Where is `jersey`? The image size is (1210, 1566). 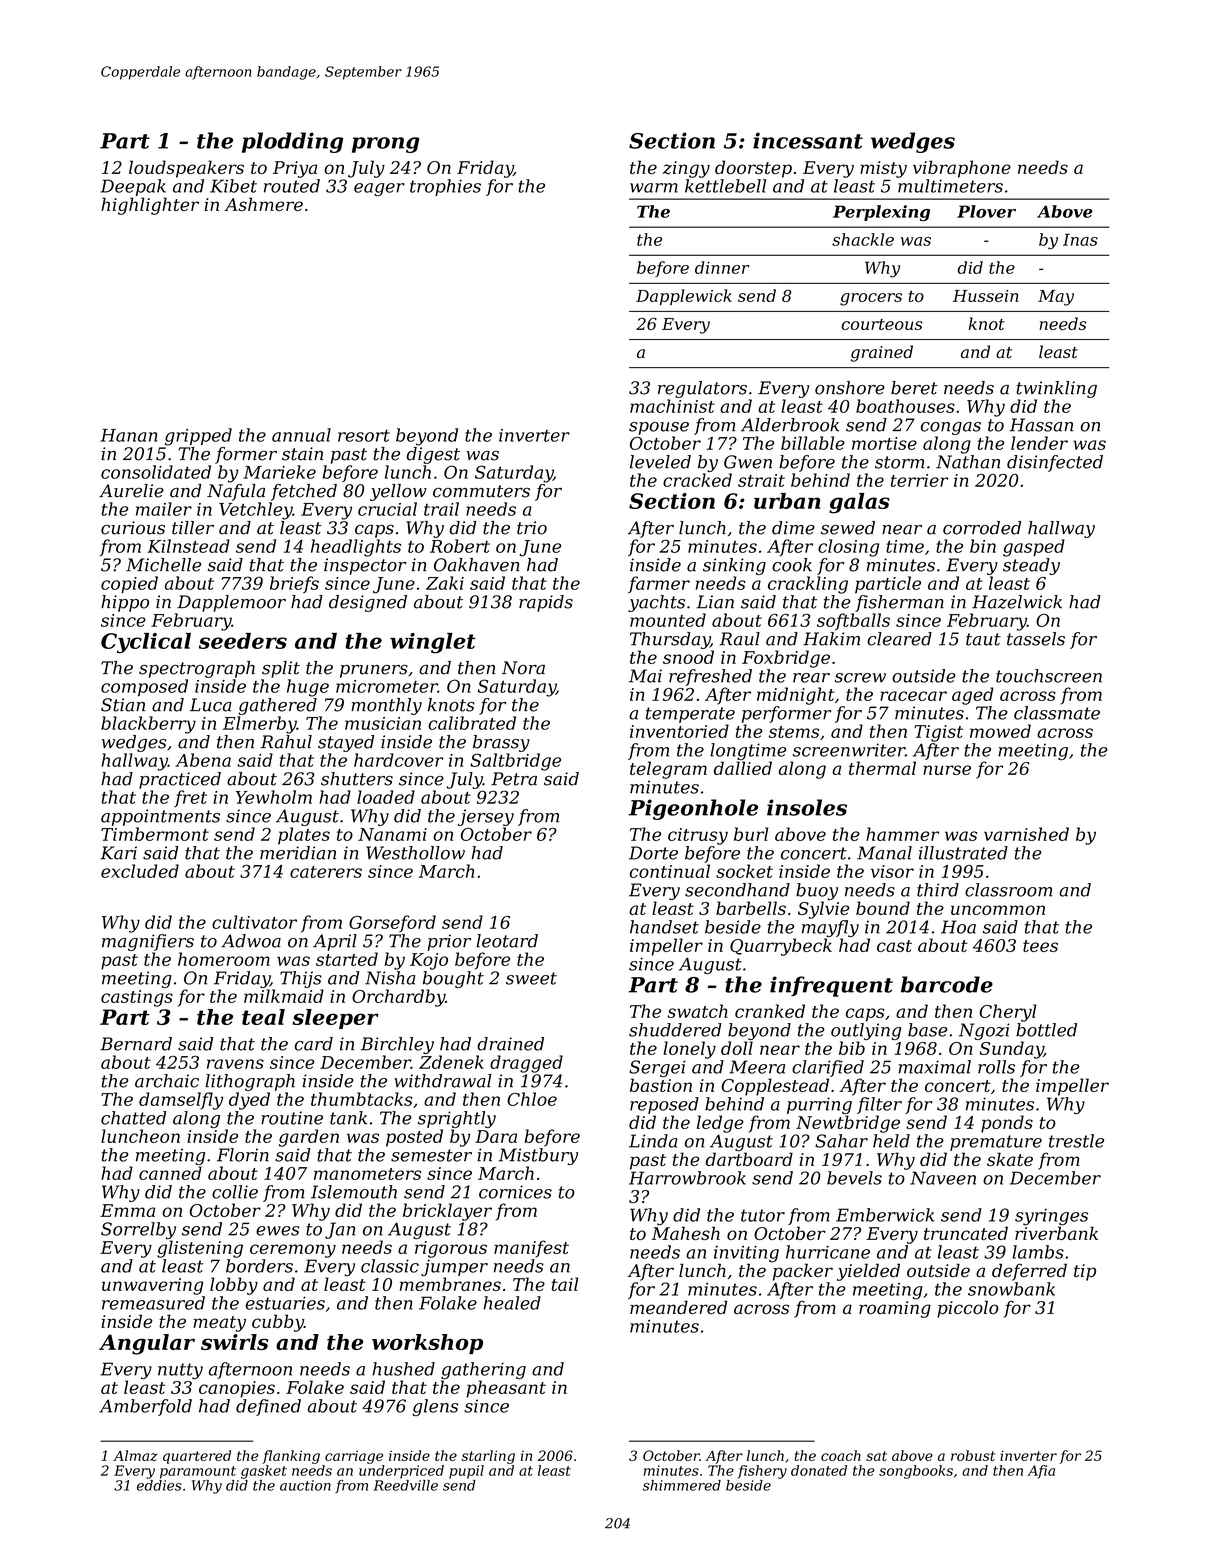 jersey is located at coordinates (486, 817).
